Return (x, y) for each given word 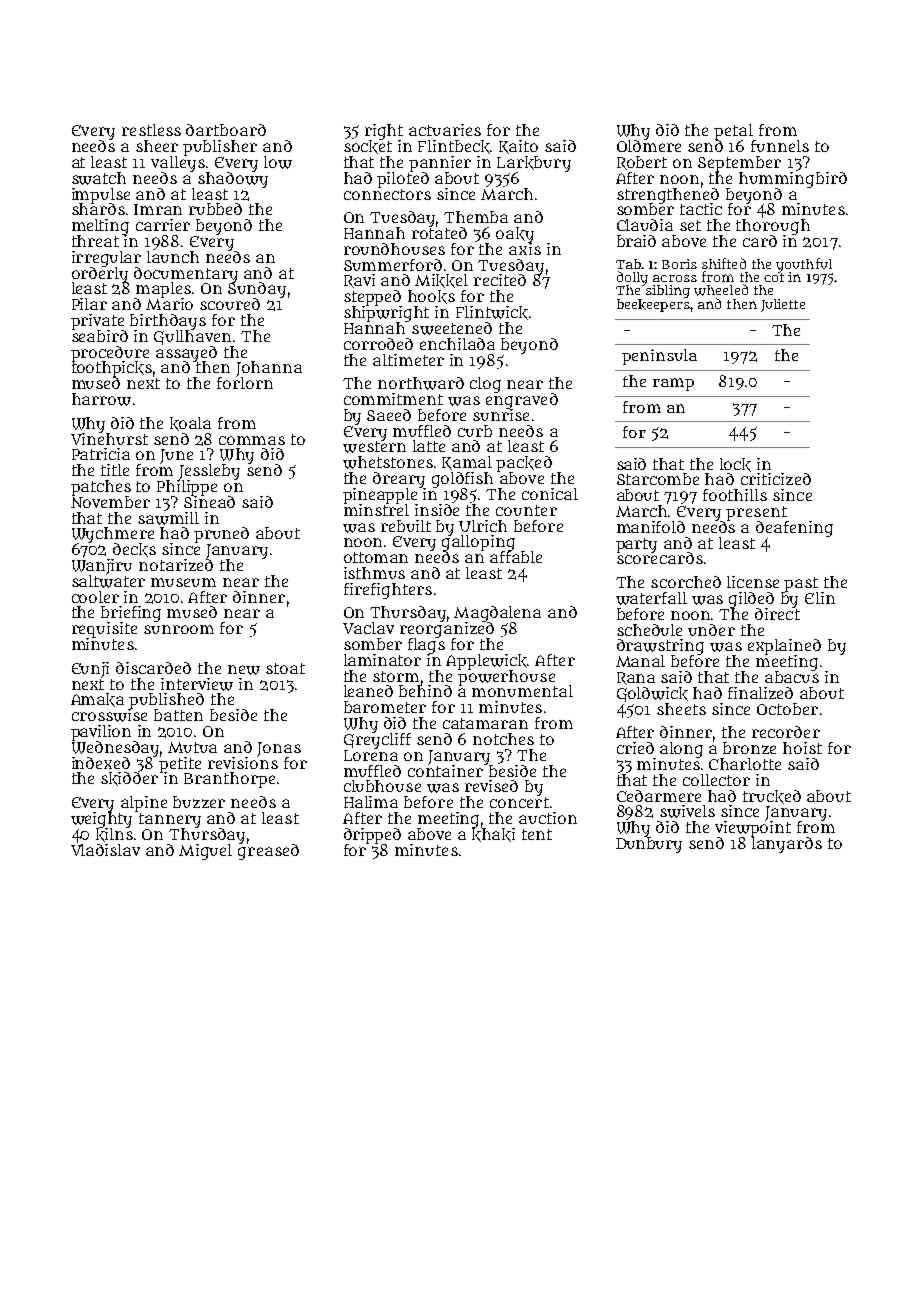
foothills (735, 495)
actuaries (445, 130)
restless (151, 130)
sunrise (501, 415)
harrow (101, 399)
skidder (131, 779)
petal (733, 132)
